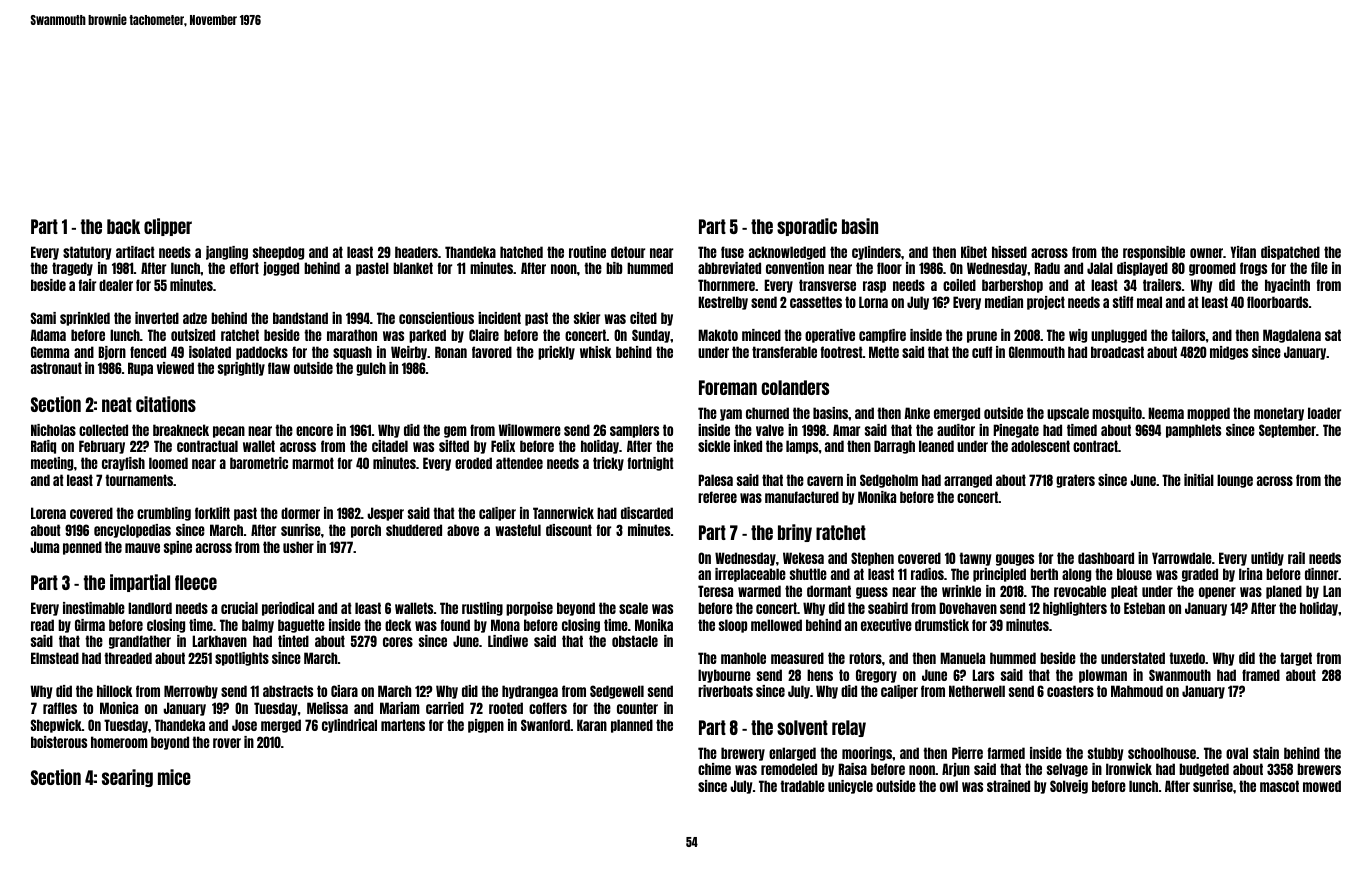 The height and width of the page is (887, 1372). Describe the element at coordinates (1261, 675) in the page. I see `framed` at that location.
